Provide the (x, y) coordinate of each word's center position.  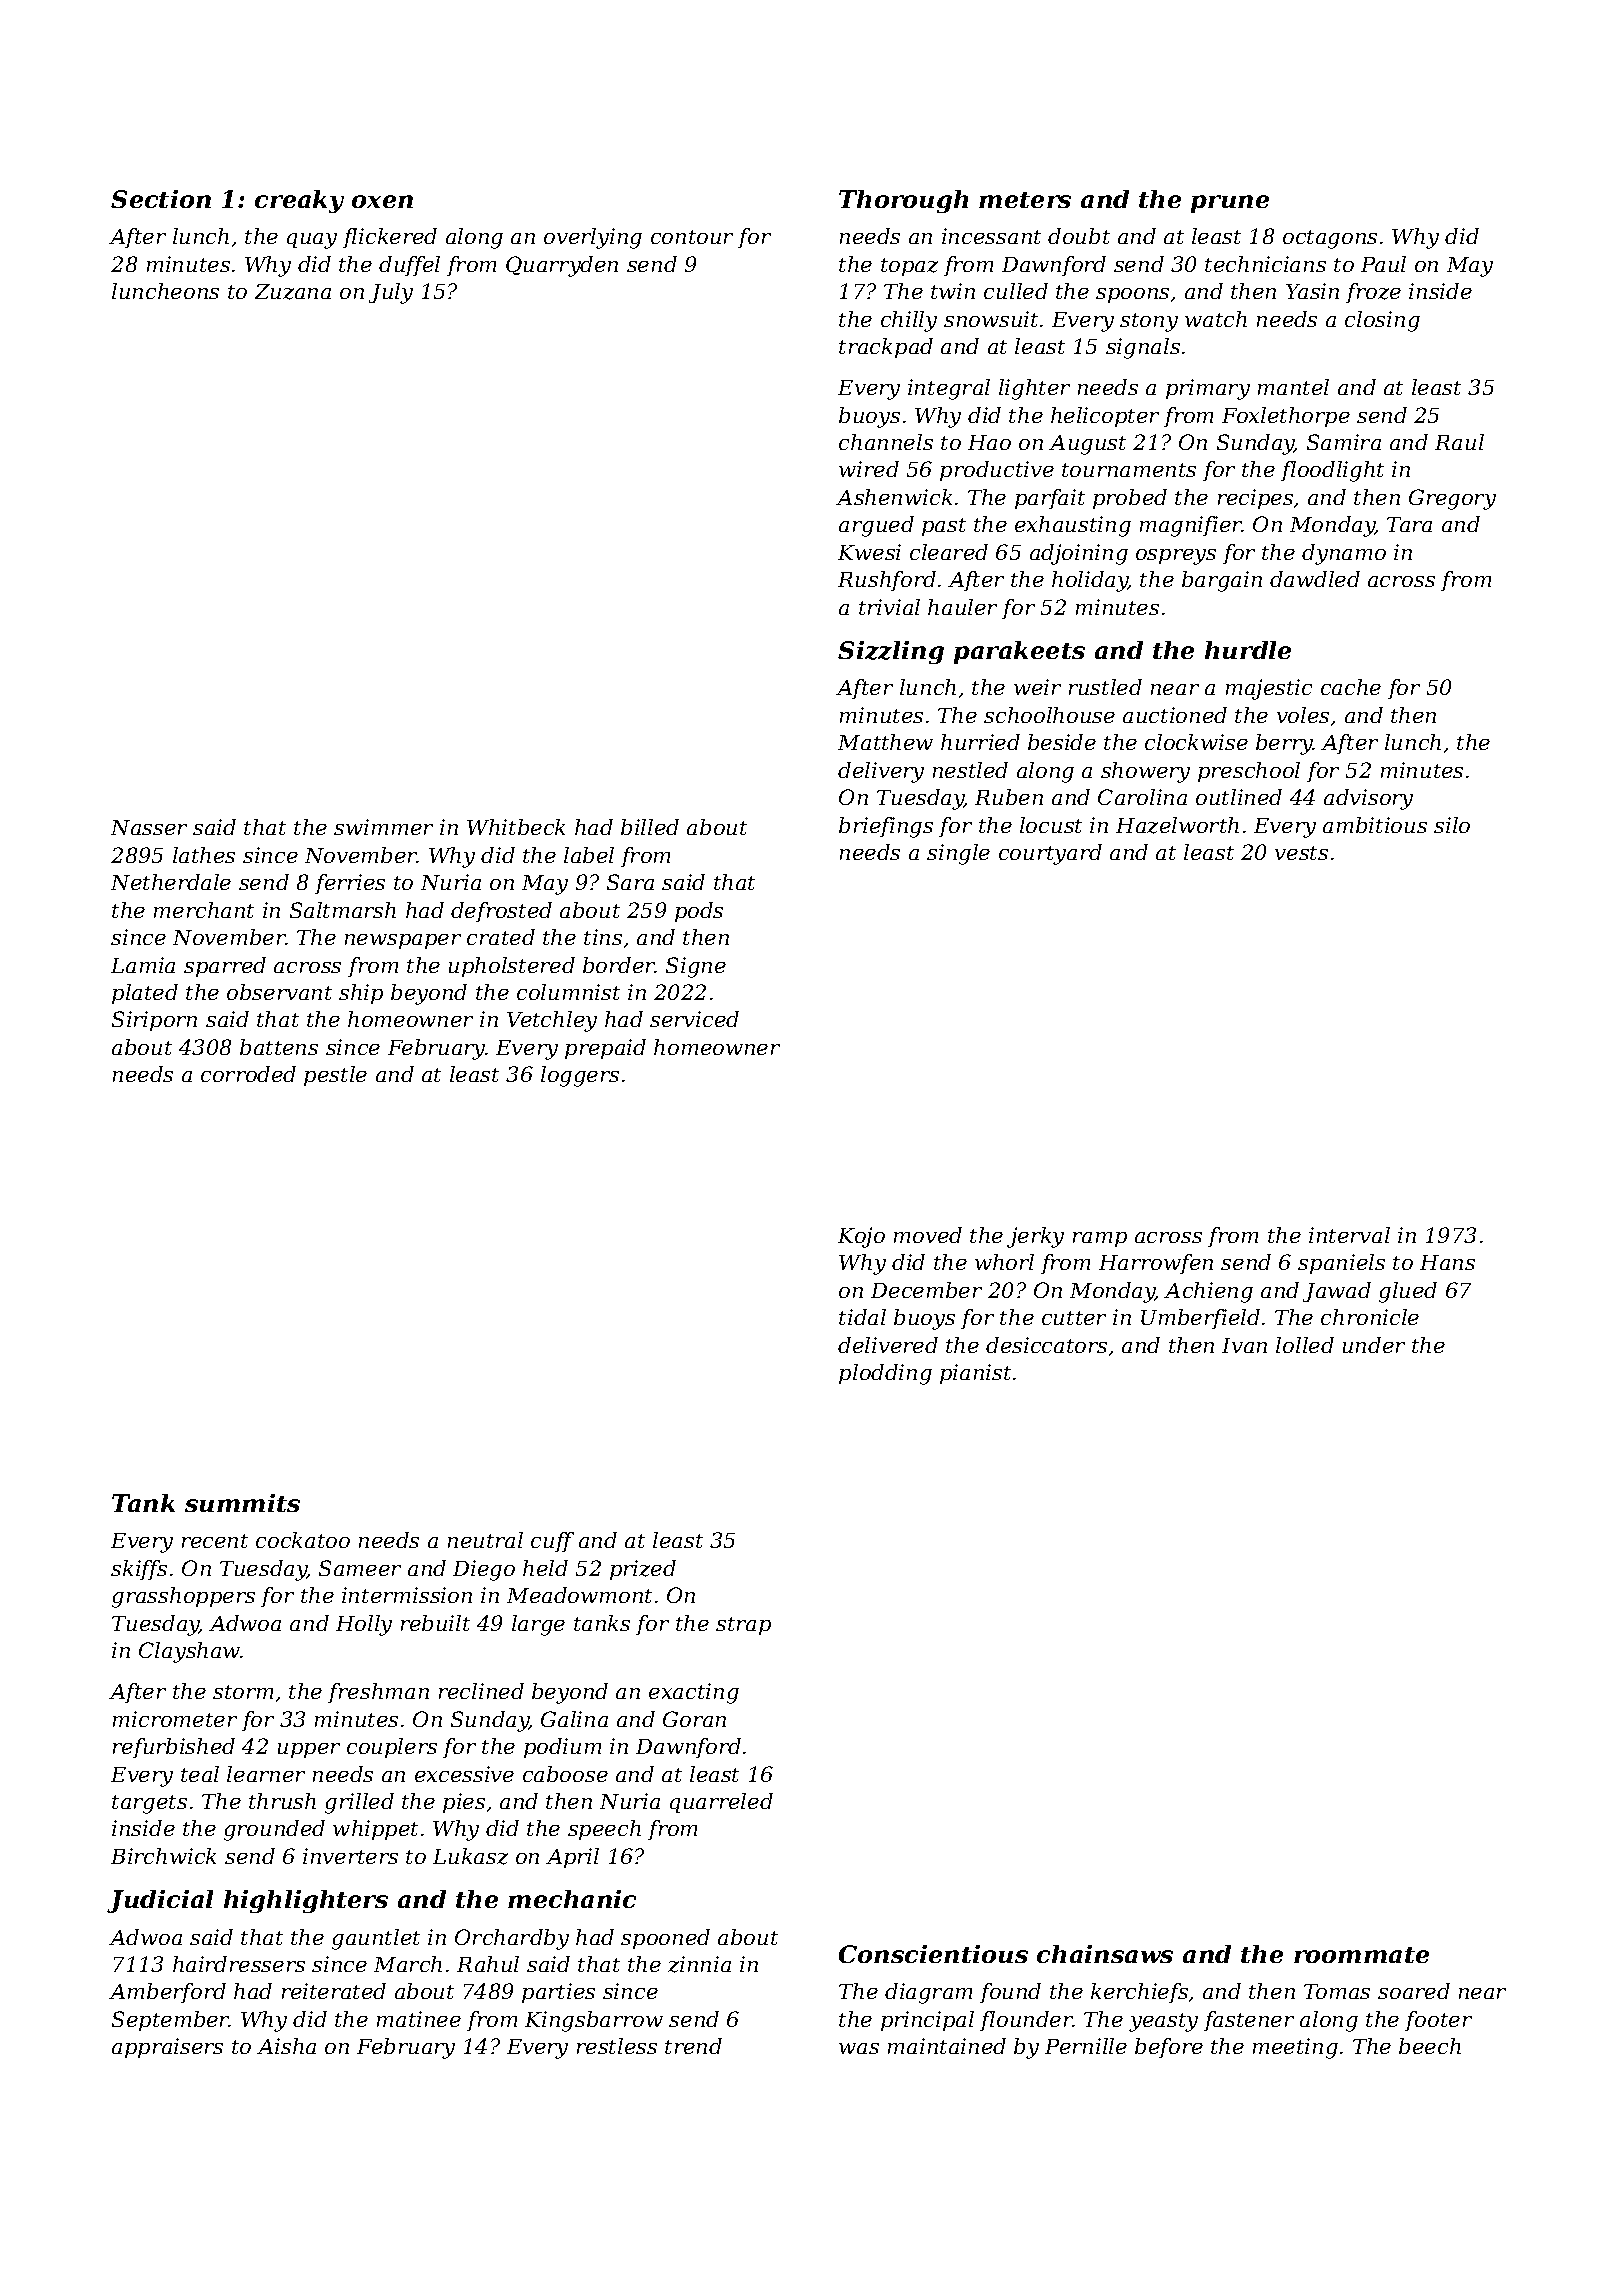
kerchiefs (1139, 1993)
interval (1349, 1235)
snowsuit (991, 319)
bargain (1222, 581)
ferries (350, 884)
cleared (949, 552)
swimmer (383, 827)
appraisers (167, 2048)
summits (242, 1503)
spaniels (1341, 1264)
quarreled (721, 1803)
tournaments (1129, 470)
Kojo (861, 1237)
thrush (282, 1801)
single (958, 854)
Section (161, 199)
